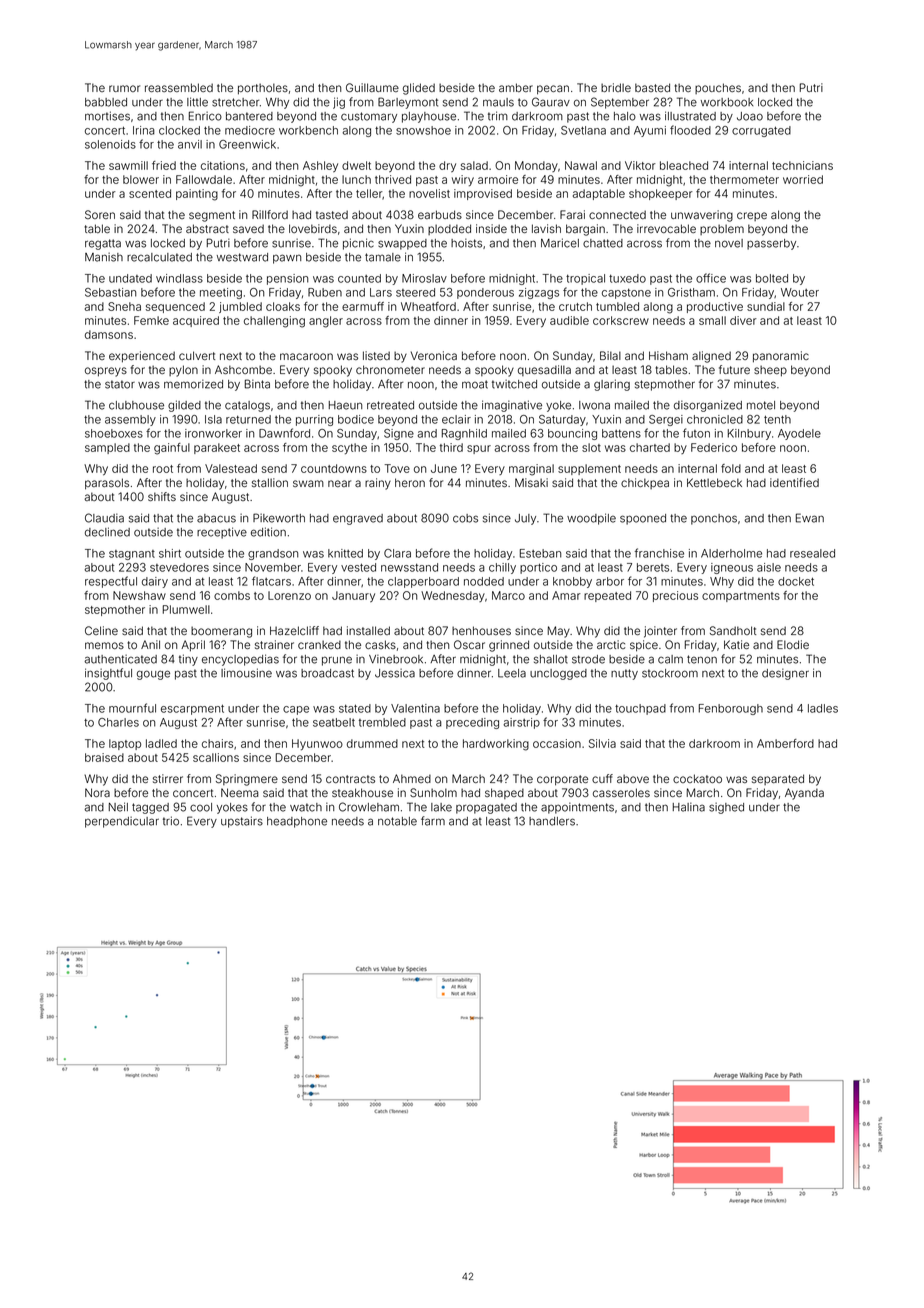 This screenshot has height=1308, width=924. Describe the element at coordinates (242, 822) in the screenshot. I see `upstairs` at that location.
